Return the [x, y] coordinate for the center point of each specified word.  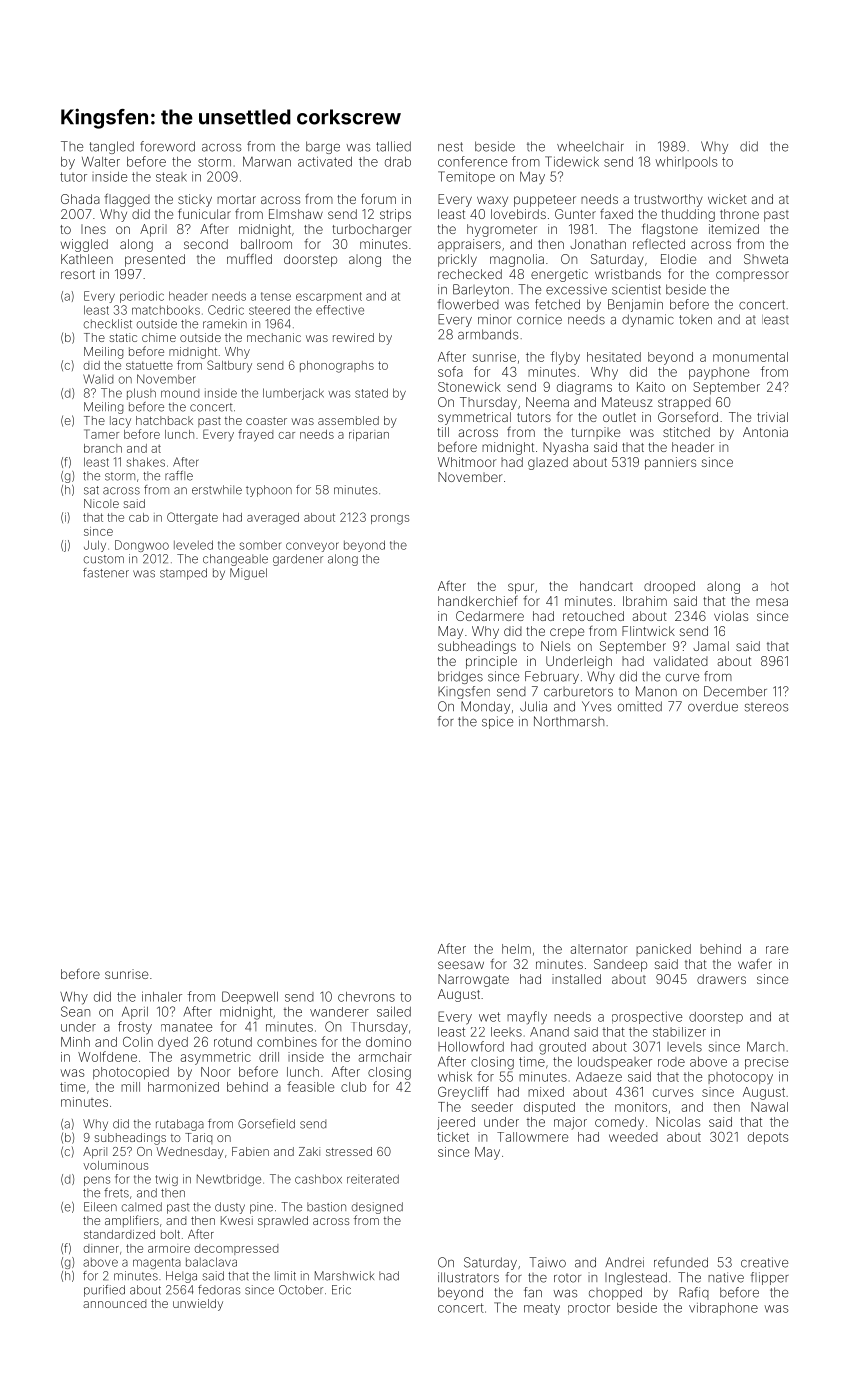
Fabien [250, 1151]
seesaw [461, 965]
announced [114, 1303]
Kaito [651, 387]
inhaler [162, 997]
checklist [108, 324]
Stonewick [469, 387]
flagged [127, 200]
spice [497, 722]
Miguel [248, 574]
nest [450, 147]
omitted [640, 706]
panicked [663, 950]
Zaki [309, 1151]
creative [764, 1262]
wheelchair [590, 146]
